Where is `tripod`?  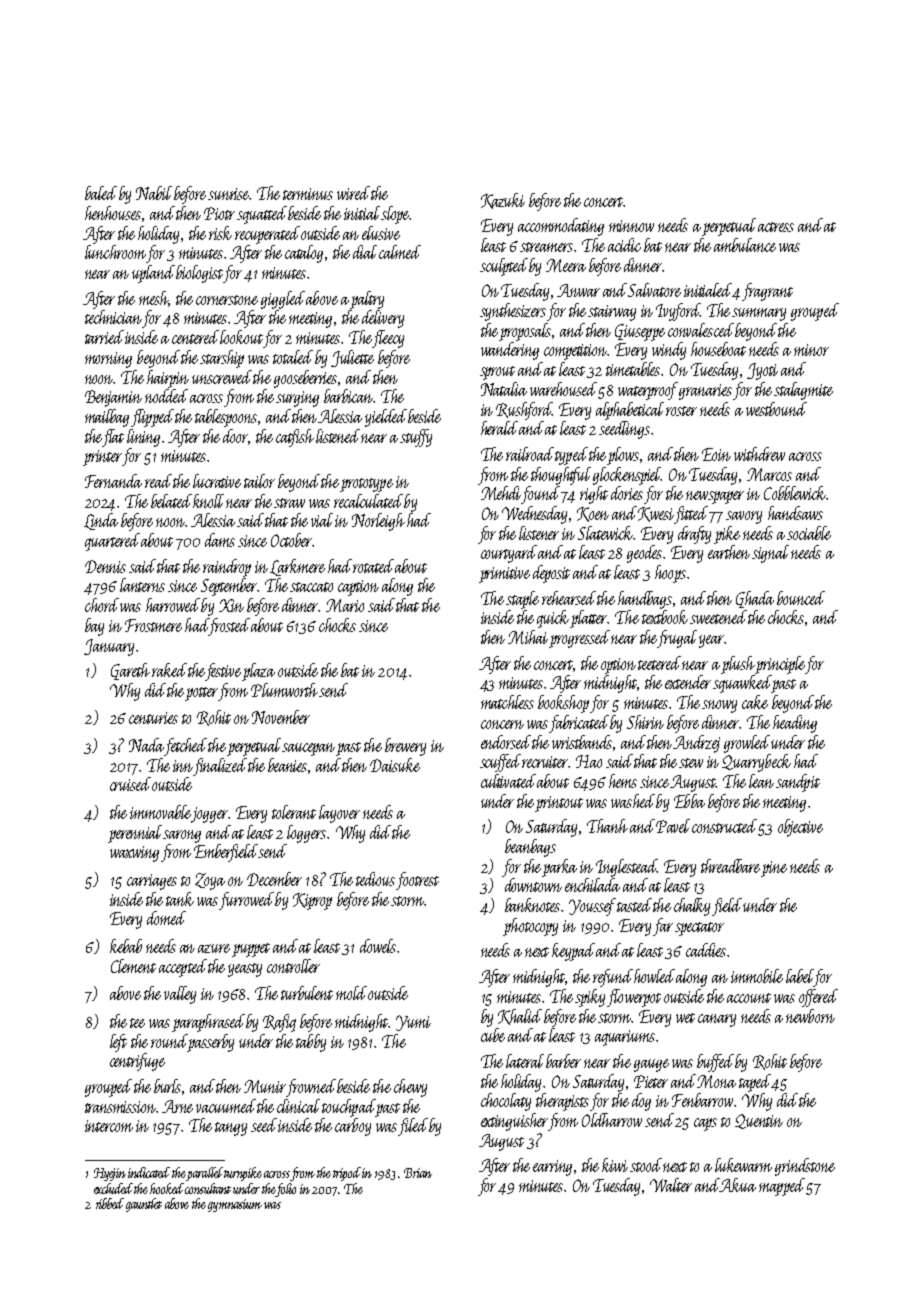 tripod is located at coordinates (347, 1174).
